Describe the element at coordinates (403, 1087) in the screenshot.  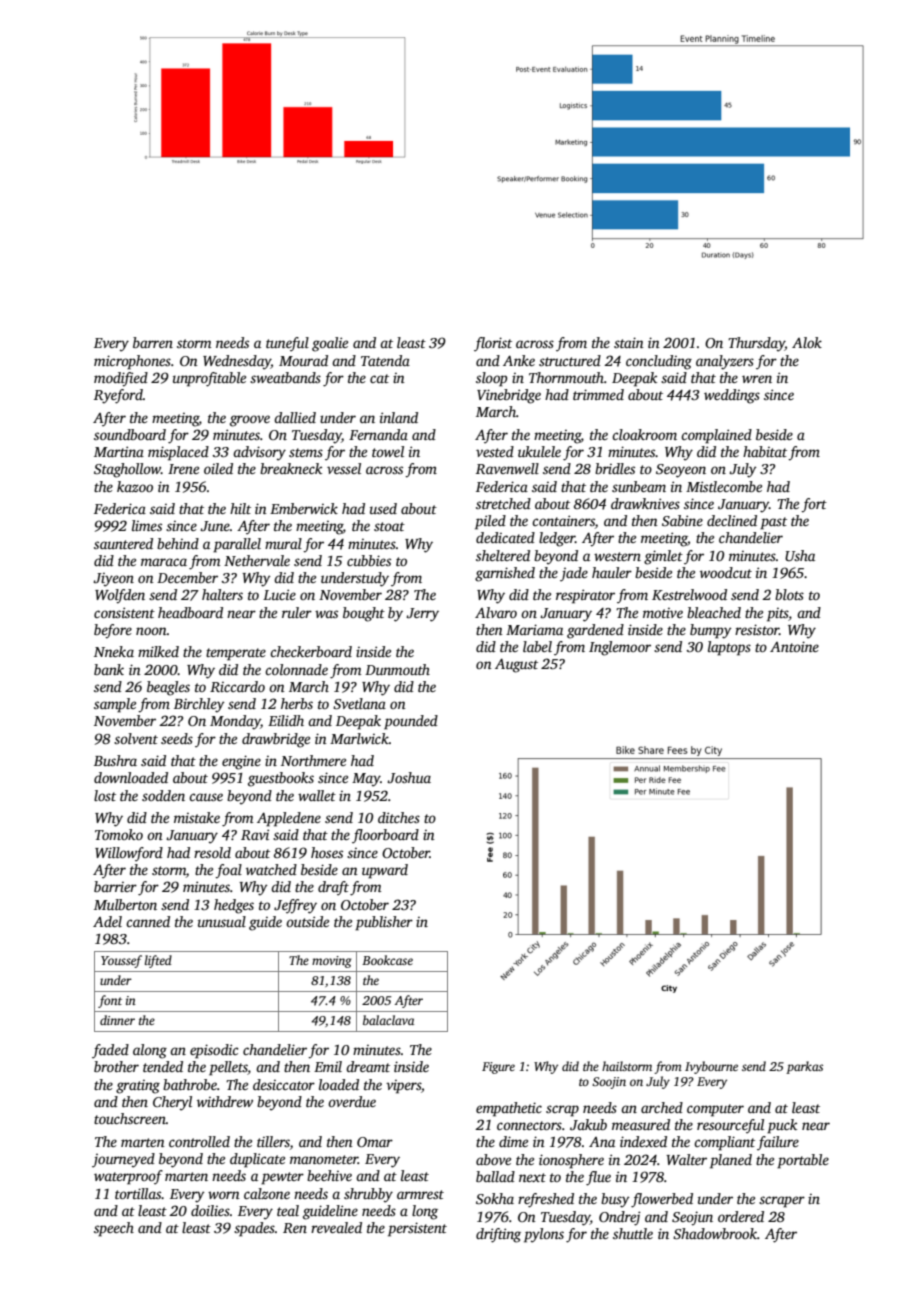
I see `vipers` at that location.
